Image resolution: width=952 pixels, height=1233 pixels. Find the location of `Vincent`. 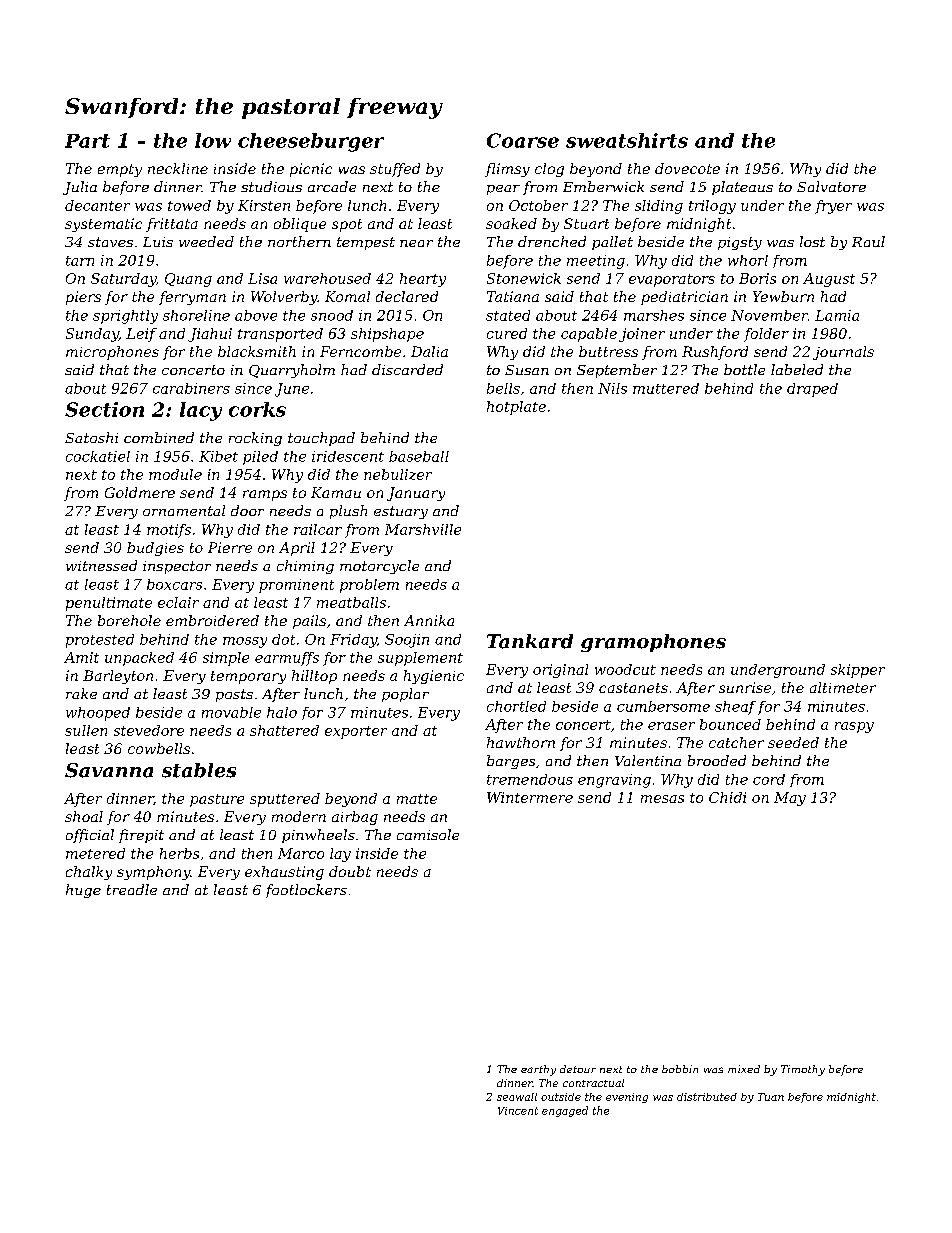

Vincent is located at coordinates (518, 1111).
